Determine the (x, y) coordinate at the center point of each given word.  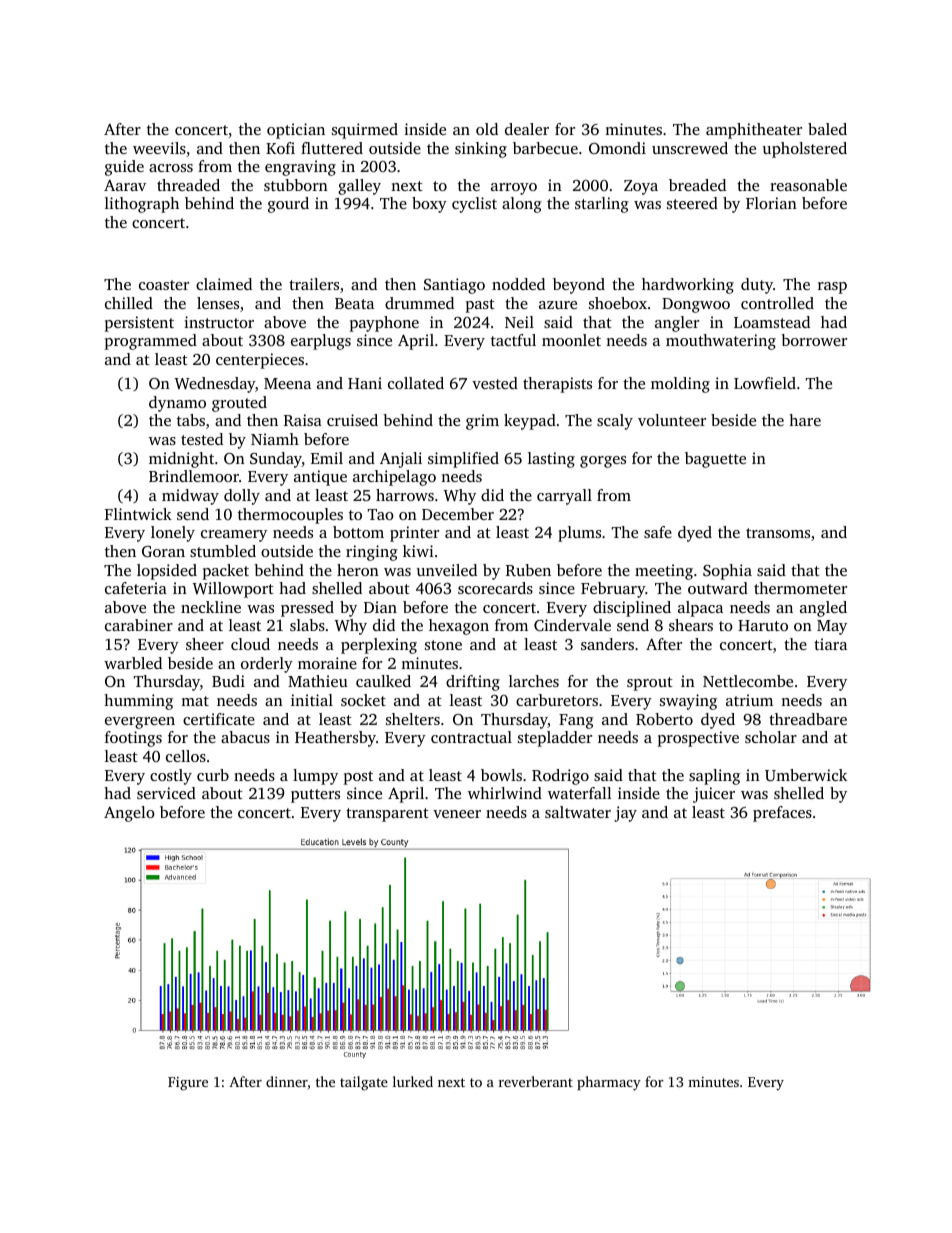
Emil (327, 458)
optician (296, 131)
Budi (228, 681)
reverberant (536, 1081)
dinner (287, 1081)
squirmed (365, 131)
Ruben (528, 570)
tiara (830, 644)
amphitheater (754, 131)
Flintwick (138, 514)
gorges (603, 462)
